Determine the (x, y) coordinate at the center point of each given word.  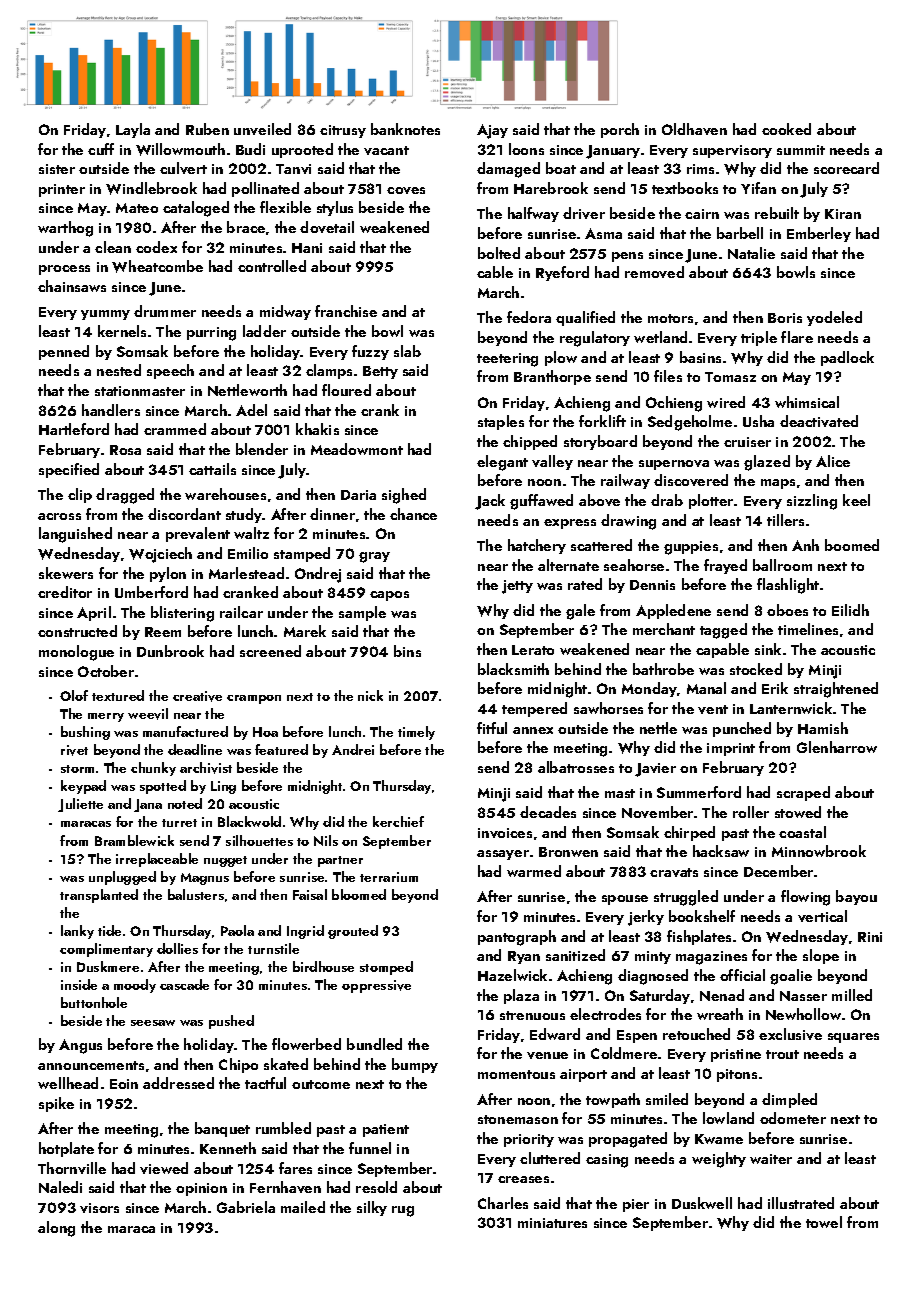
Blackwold (249, 821)
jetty (517, 587)
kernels (122, 331)
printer (62, 190)
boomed (852, 545)
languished (75, 535)
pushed (231, 1022)
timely (416, 733)
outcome (321, 1084)
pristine (736, 1055)
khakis (317, 429)
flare (797, 337)
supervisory (732, 151)
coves (406, 190)
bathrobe (663, 669)
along (56, 1229)
